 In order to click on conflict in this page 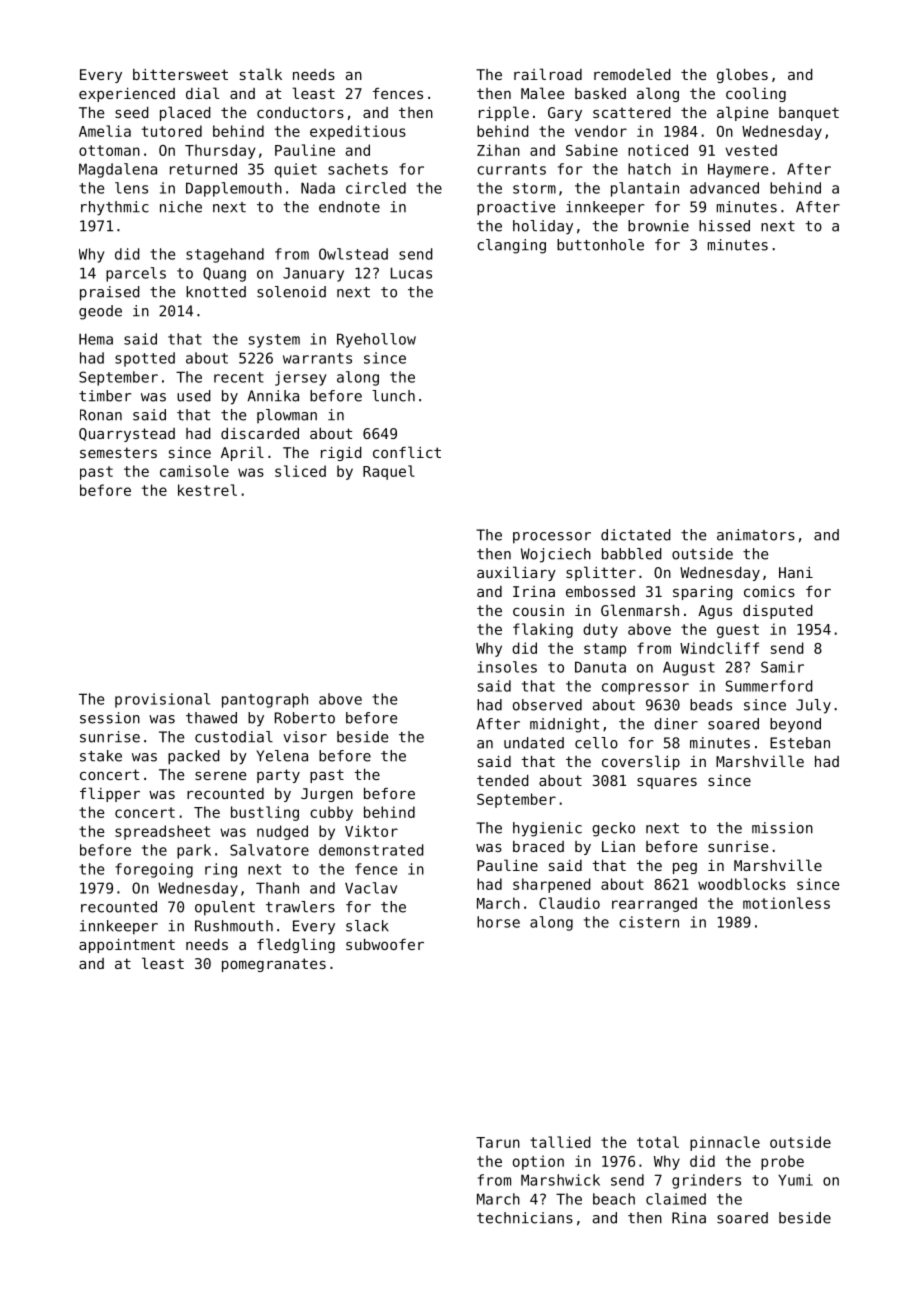, I will do `click(407, 452)`.
